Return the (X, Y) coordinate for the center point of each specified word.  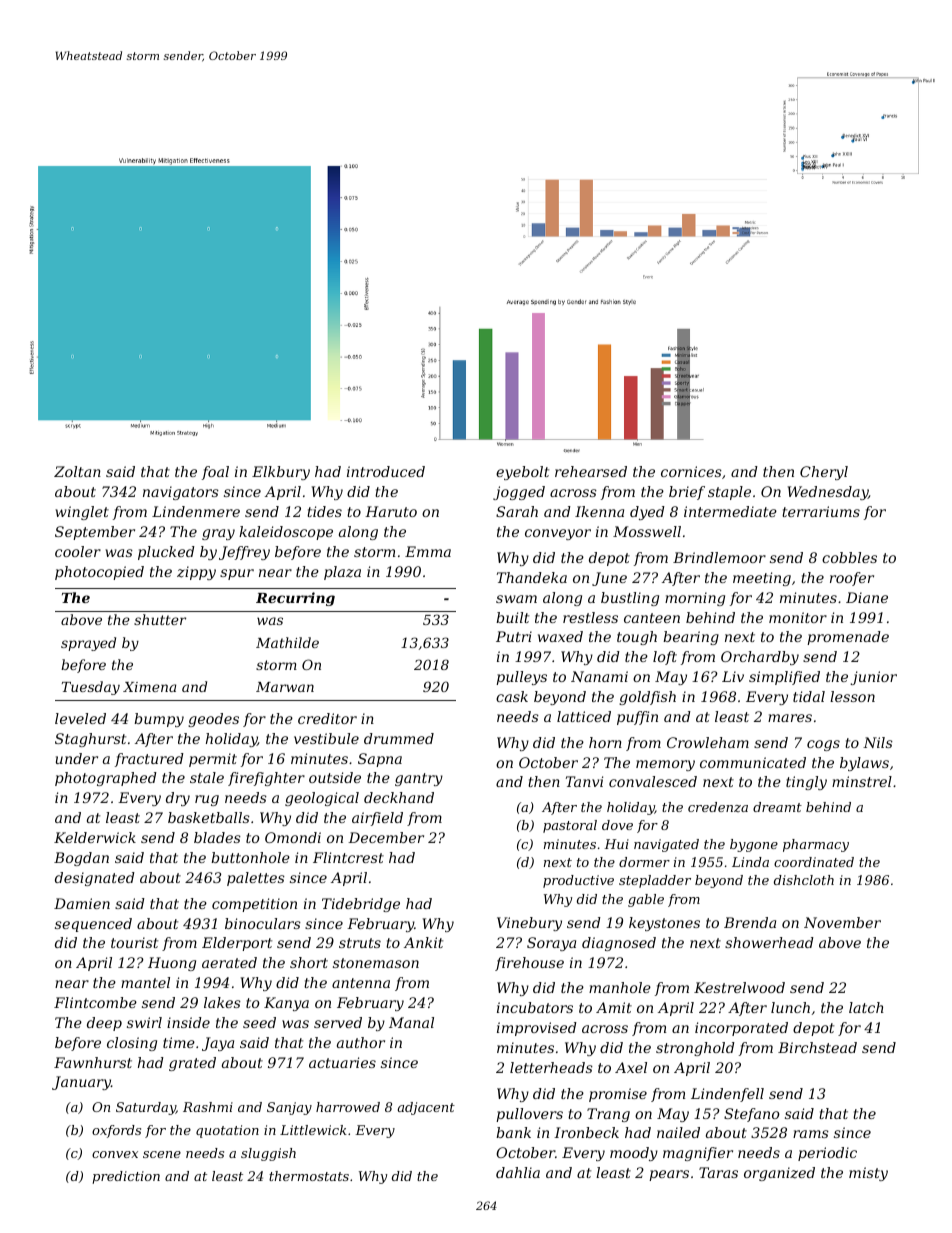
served (338, 1022)
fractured (149, 760)
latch (866, 1007)
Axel (631, 1067)
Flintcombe (95, 1002)
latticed (584, 716)
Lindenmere (196, 511)
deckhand (399, 797)
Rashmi (208, 1107)
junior (873, 678)
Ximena (149, 687)
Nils (878, 742)
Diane (867, 597)
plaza (342, 573)
